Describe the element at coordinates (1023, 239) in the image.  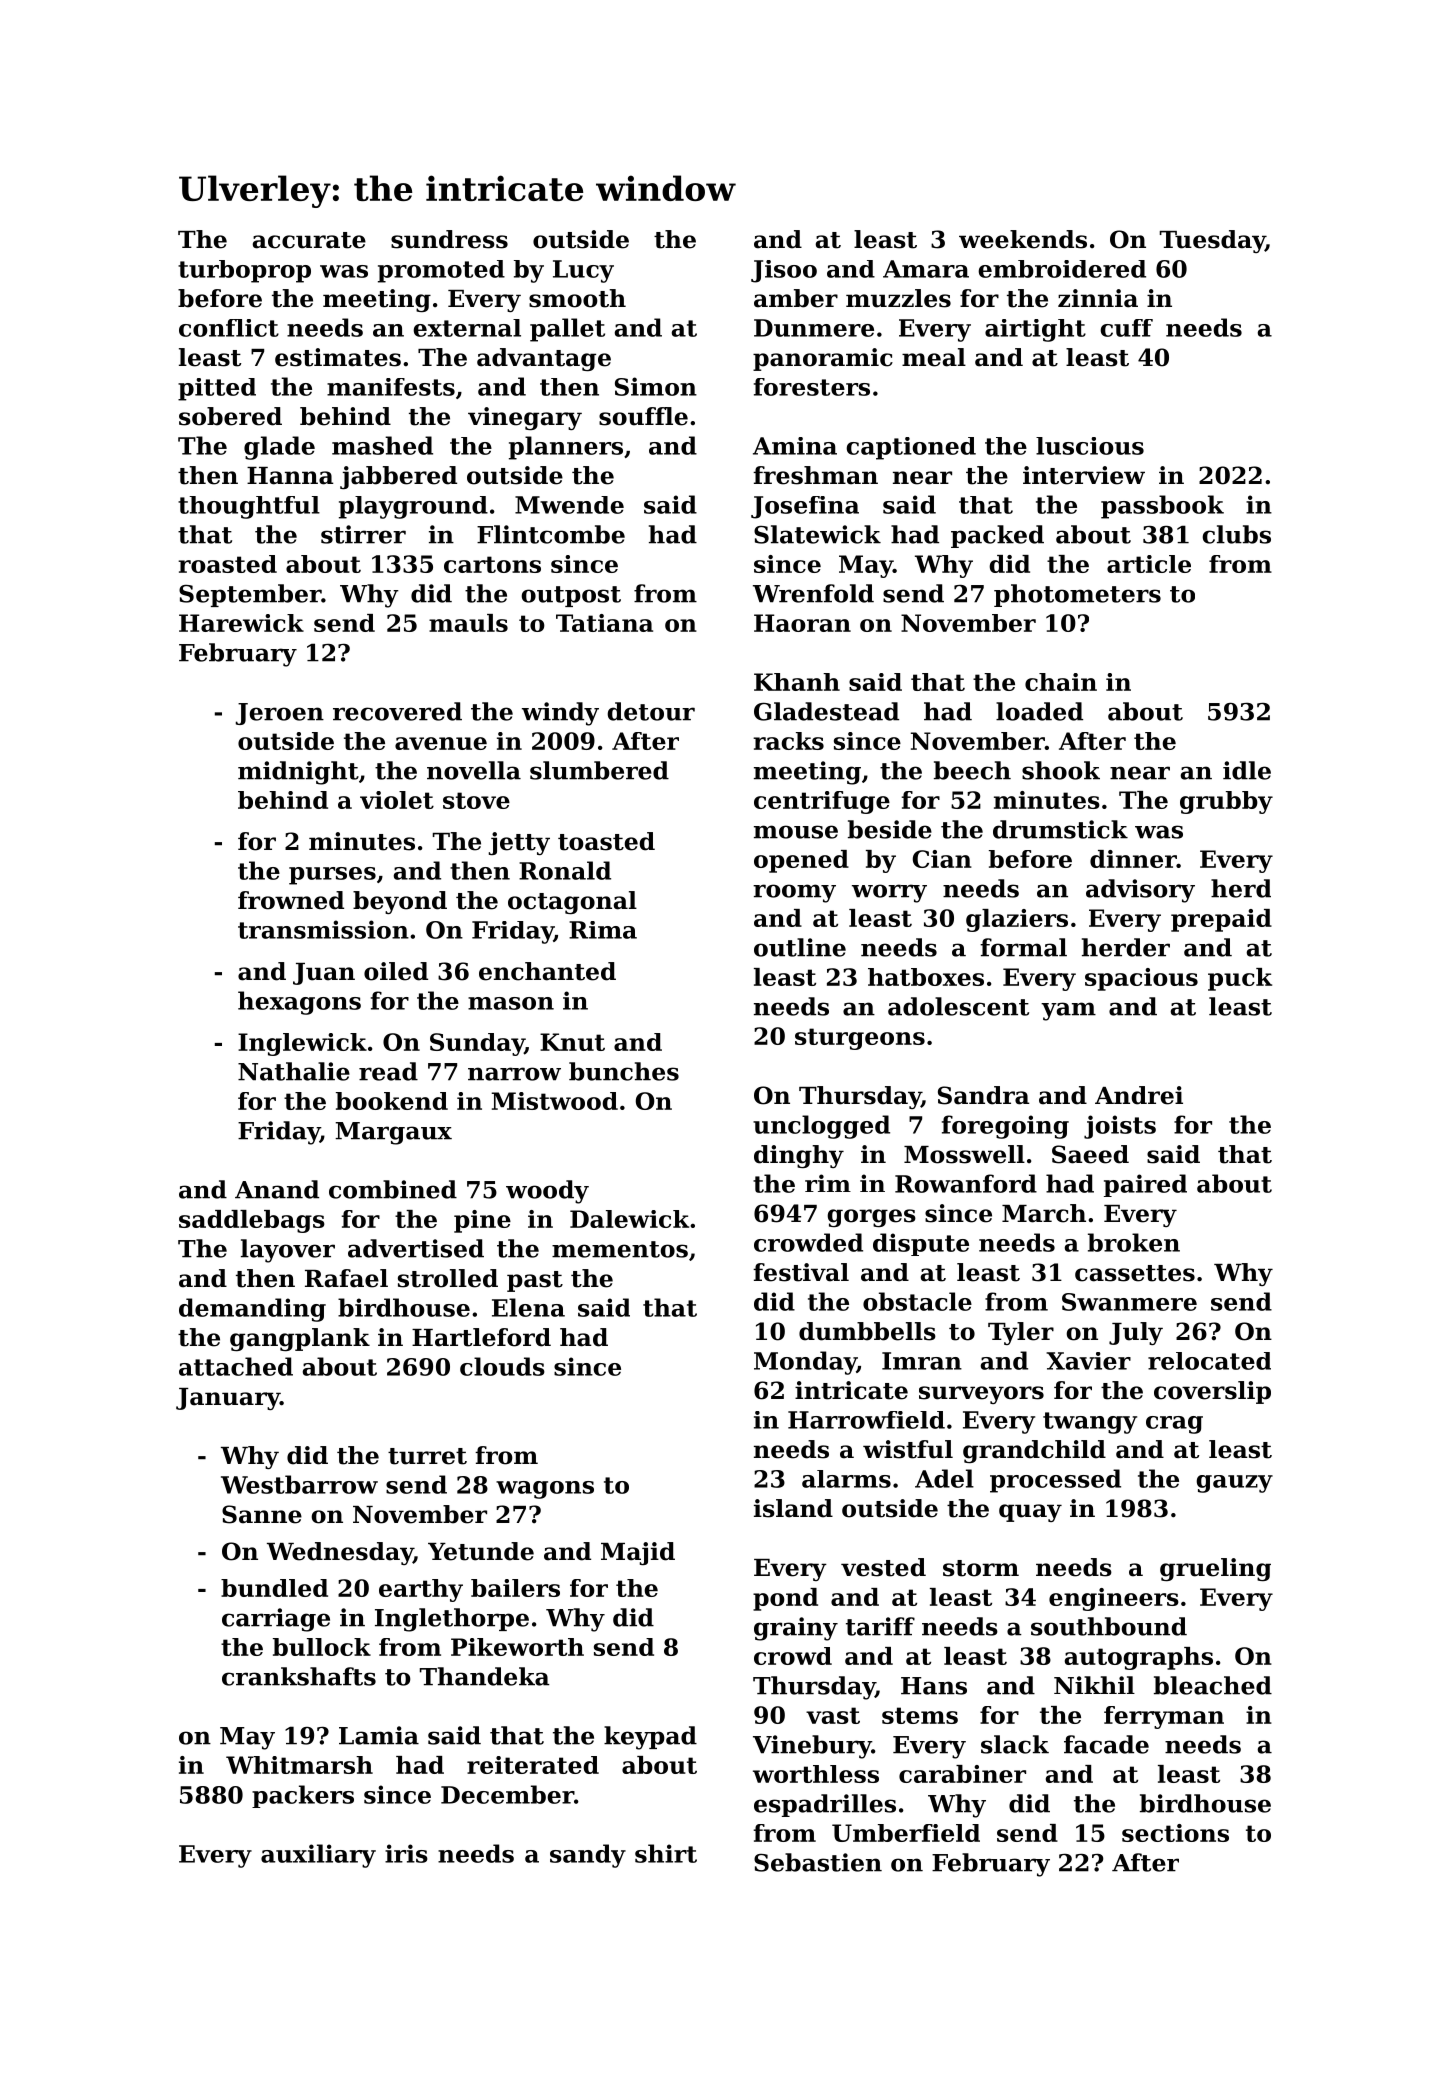
I see `weekends` at that location.
